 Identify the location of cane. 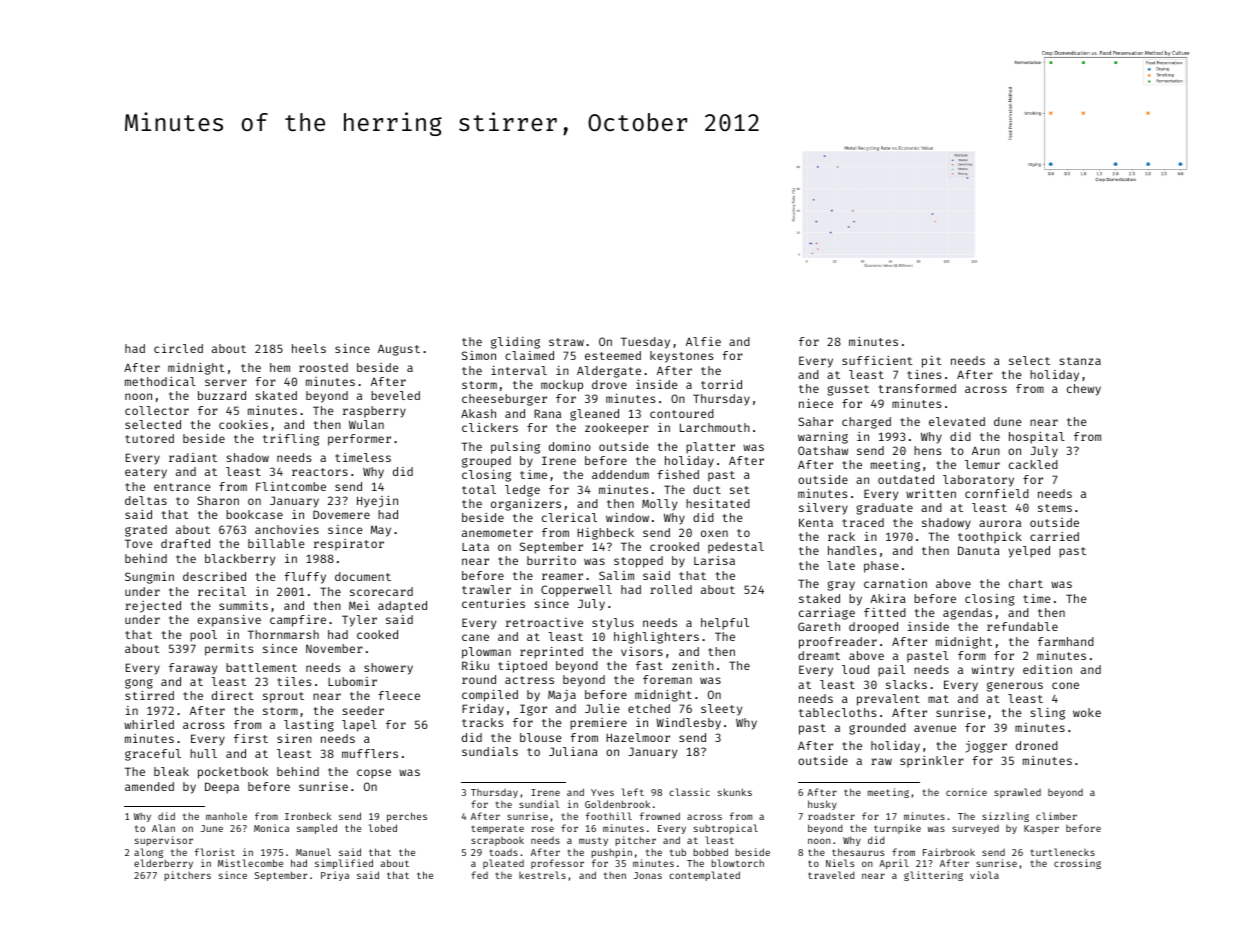
(475, 637).
